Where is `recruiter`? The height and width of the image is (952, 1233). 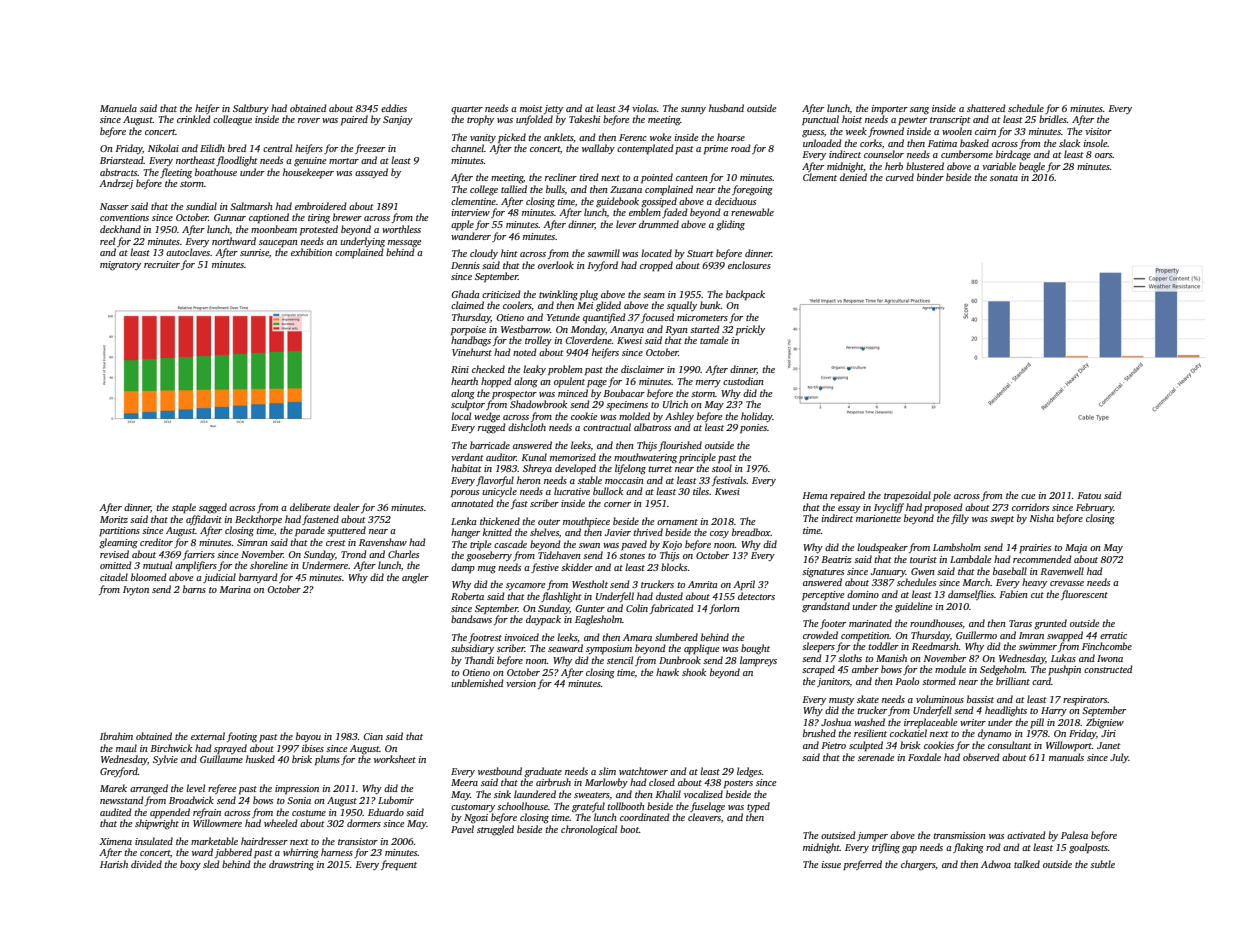 recruiter is located at coordinates (162, 264).
